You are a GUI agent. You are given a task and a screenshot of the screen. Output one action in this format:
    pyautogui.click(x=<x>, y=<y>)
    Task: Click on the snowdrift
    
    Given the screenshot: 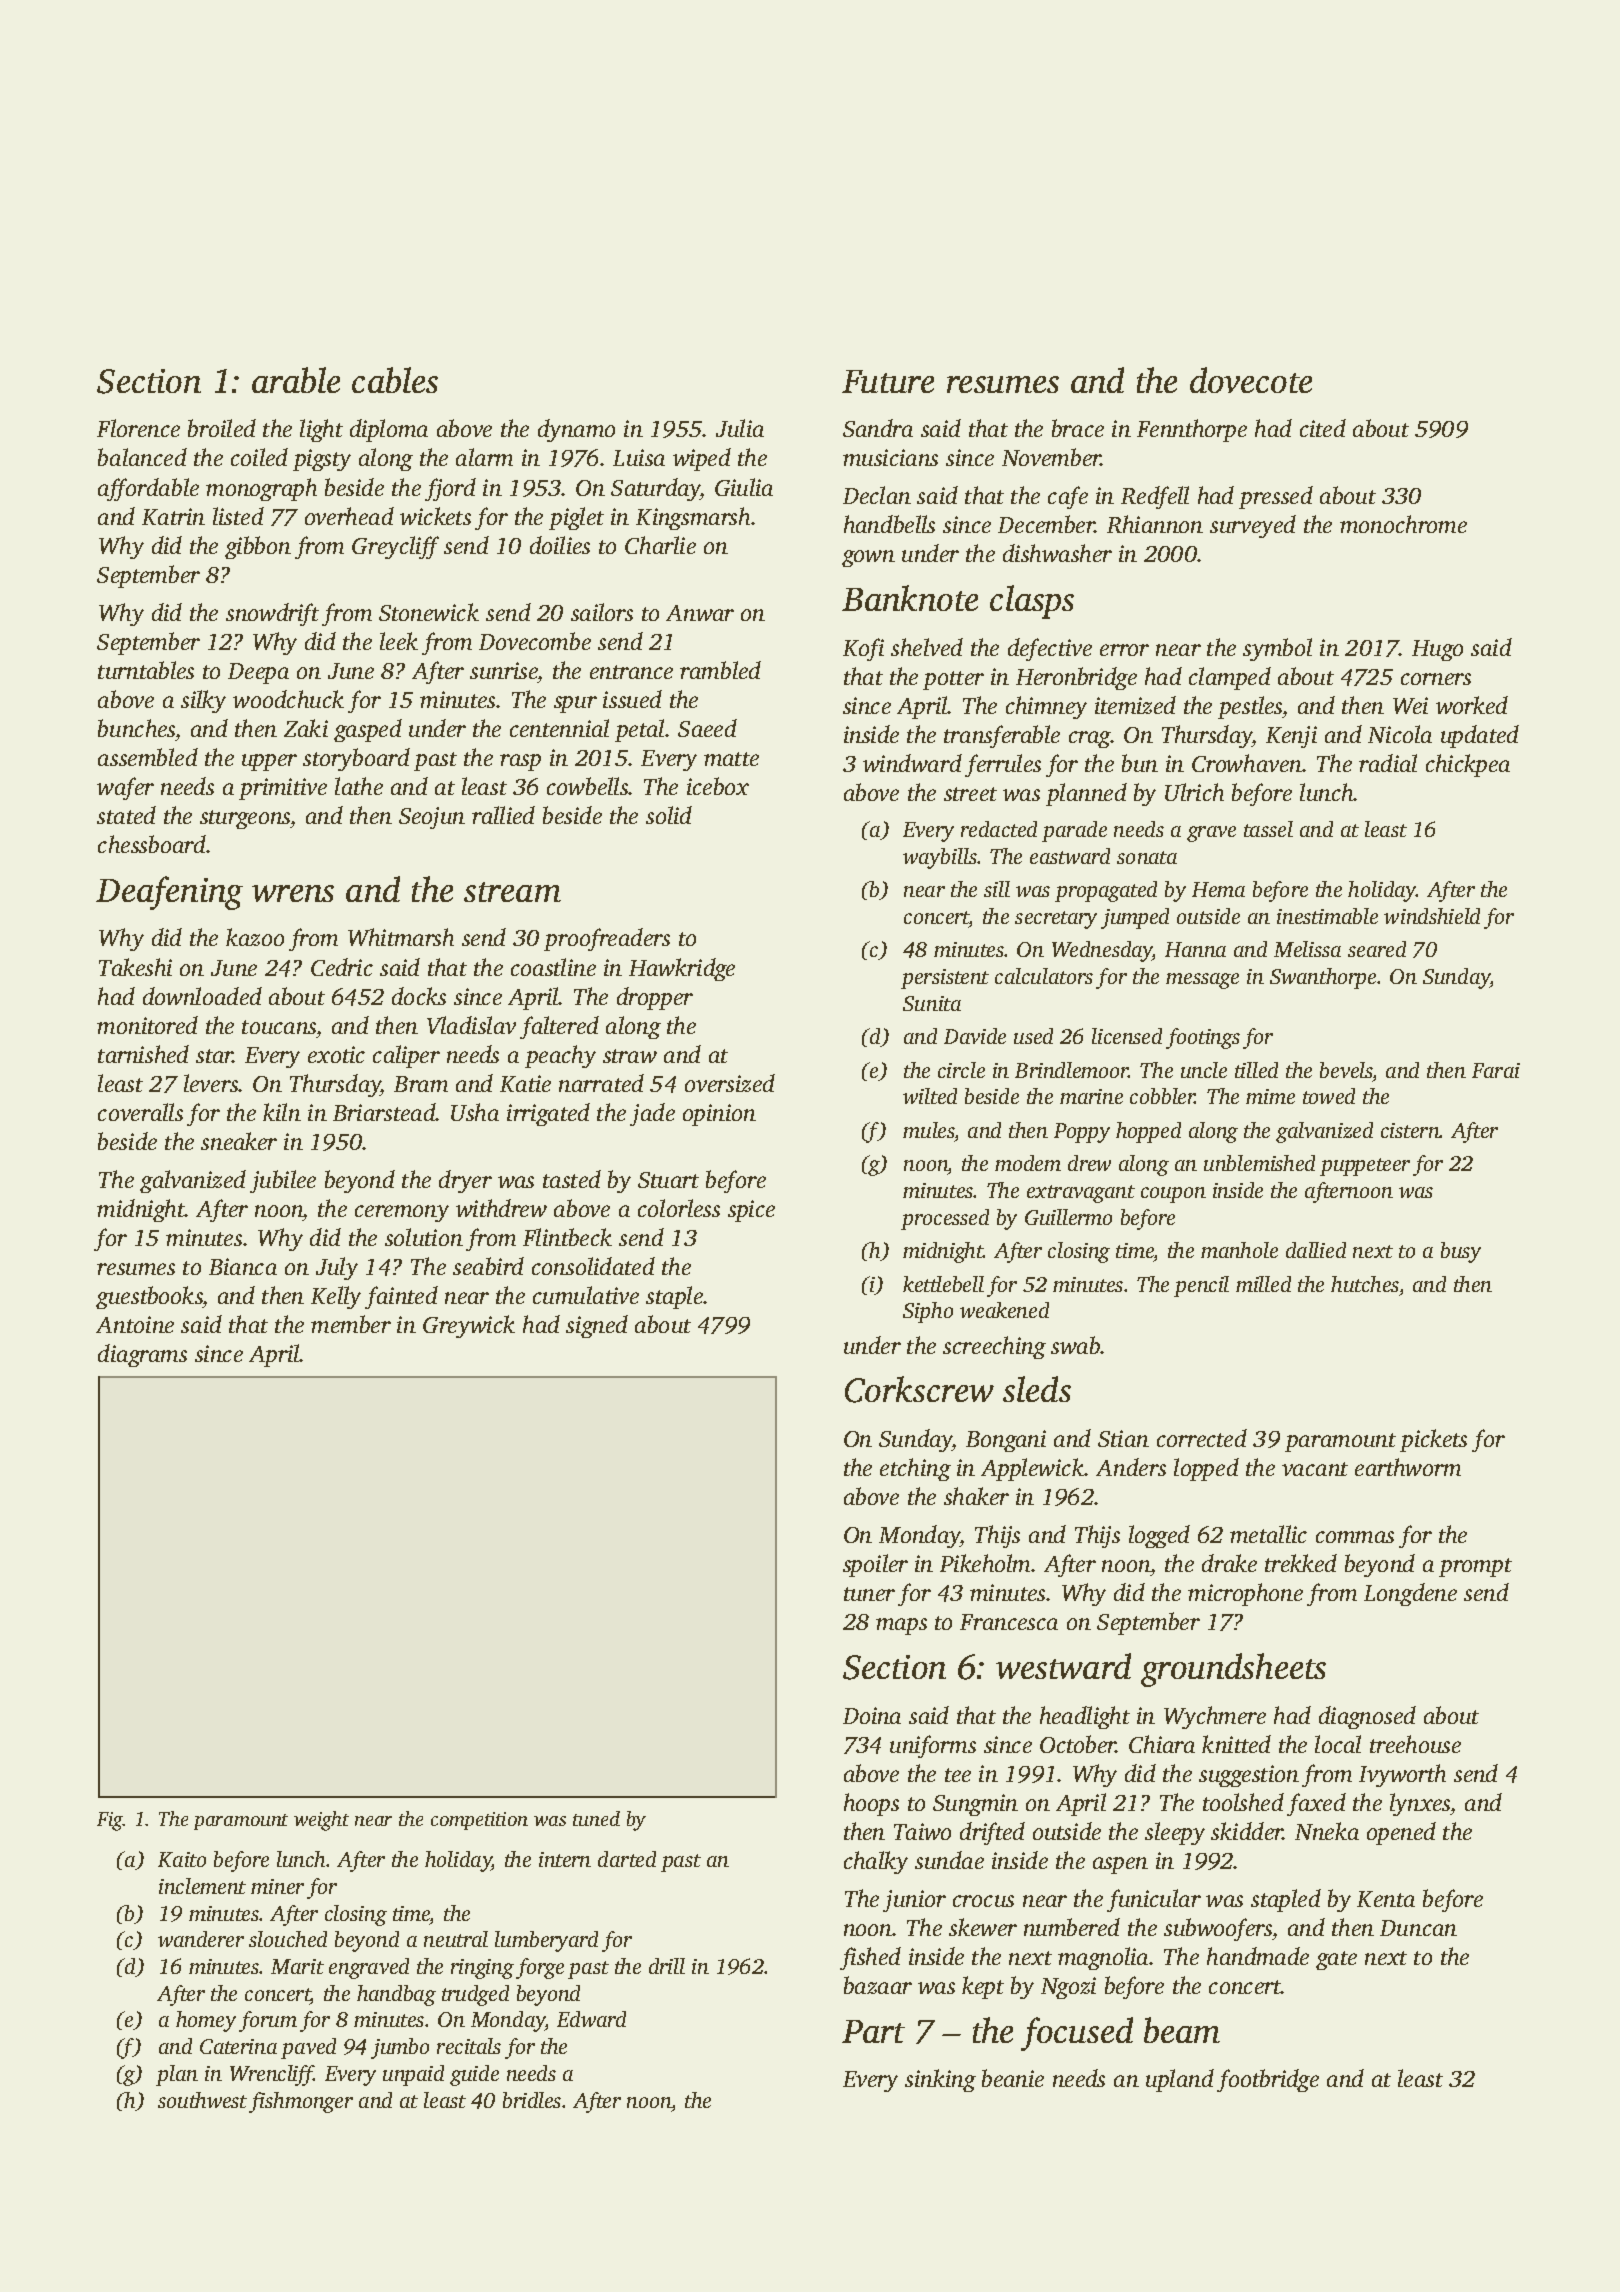 What is the action you would take?
    pyautogui.click(x=272, y=614)
